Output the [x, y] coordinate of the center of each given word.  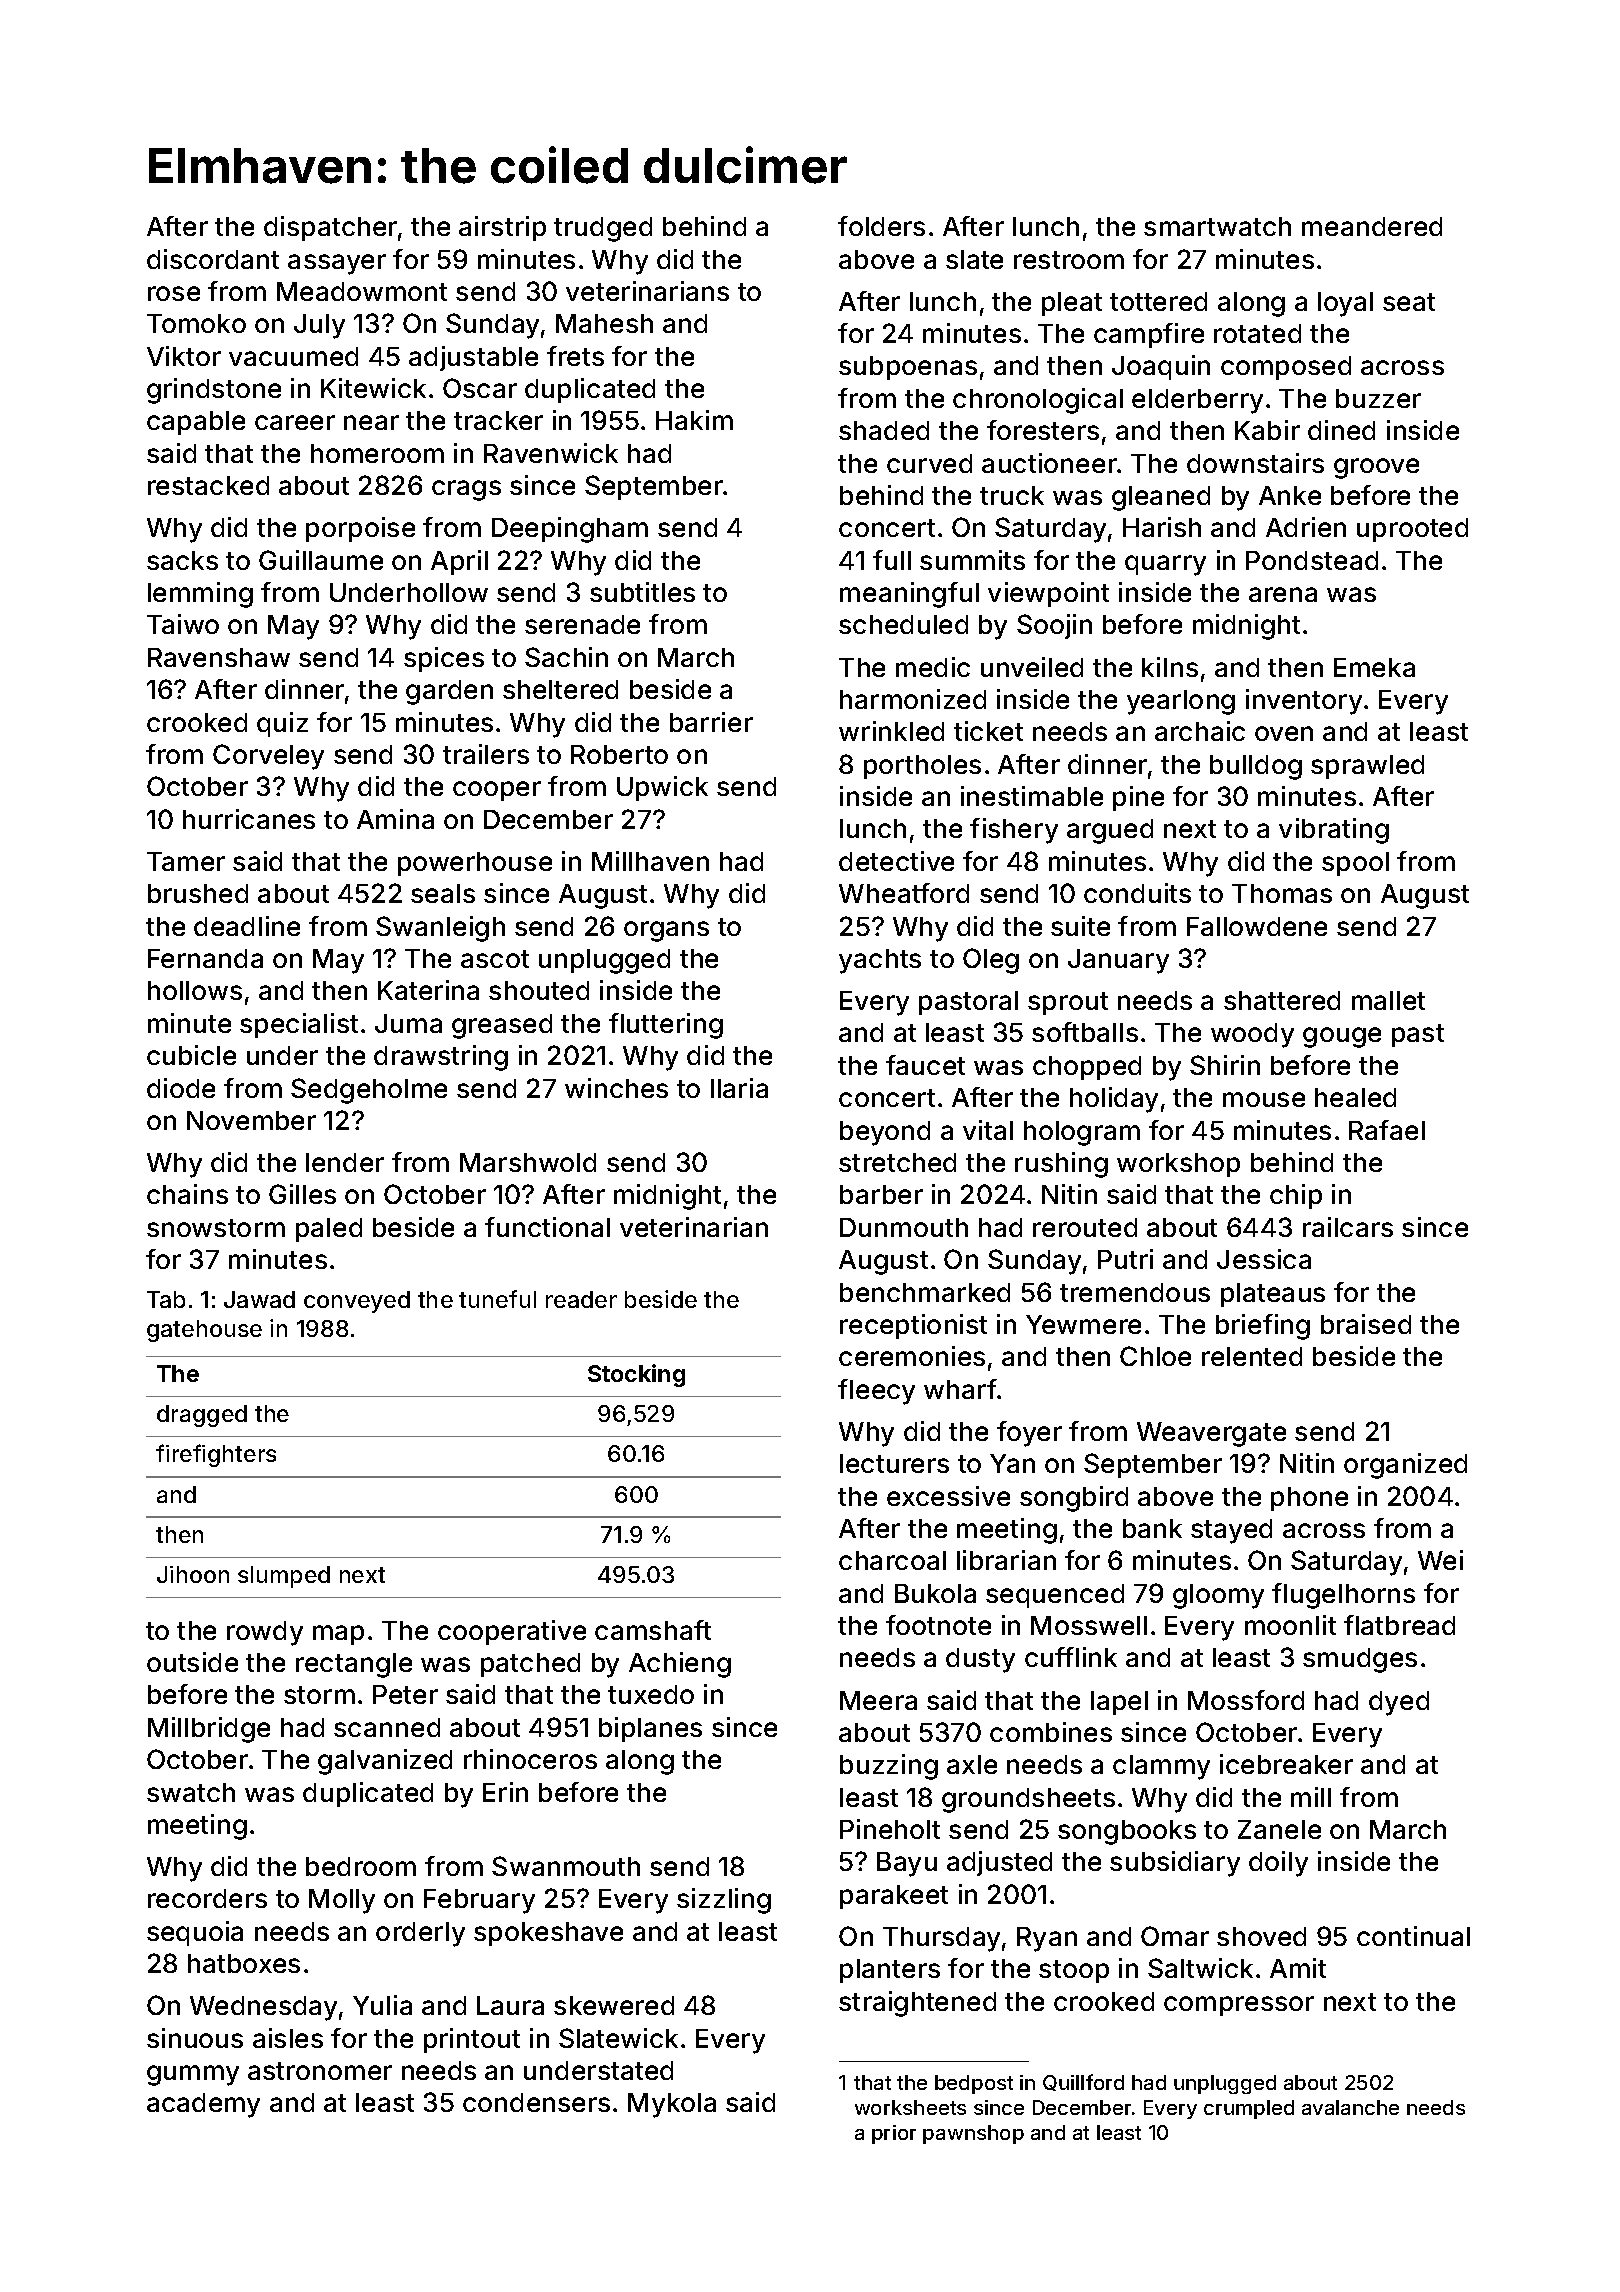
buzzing [889, 1767]
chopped [1087, 1068]
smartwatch [1217, 226]
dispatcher [330, 228]
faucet [925, 1065]
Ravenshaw [219, 657]
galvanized [385, 1762]
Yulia [382, 2005]
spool [1355, 864]
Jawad [259, 1299]
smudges [1360, 1660]
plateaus [1273, 1295]
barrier [711, 722]
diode [181, 1088]
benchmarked [925, 1292]
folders [881, 226]
